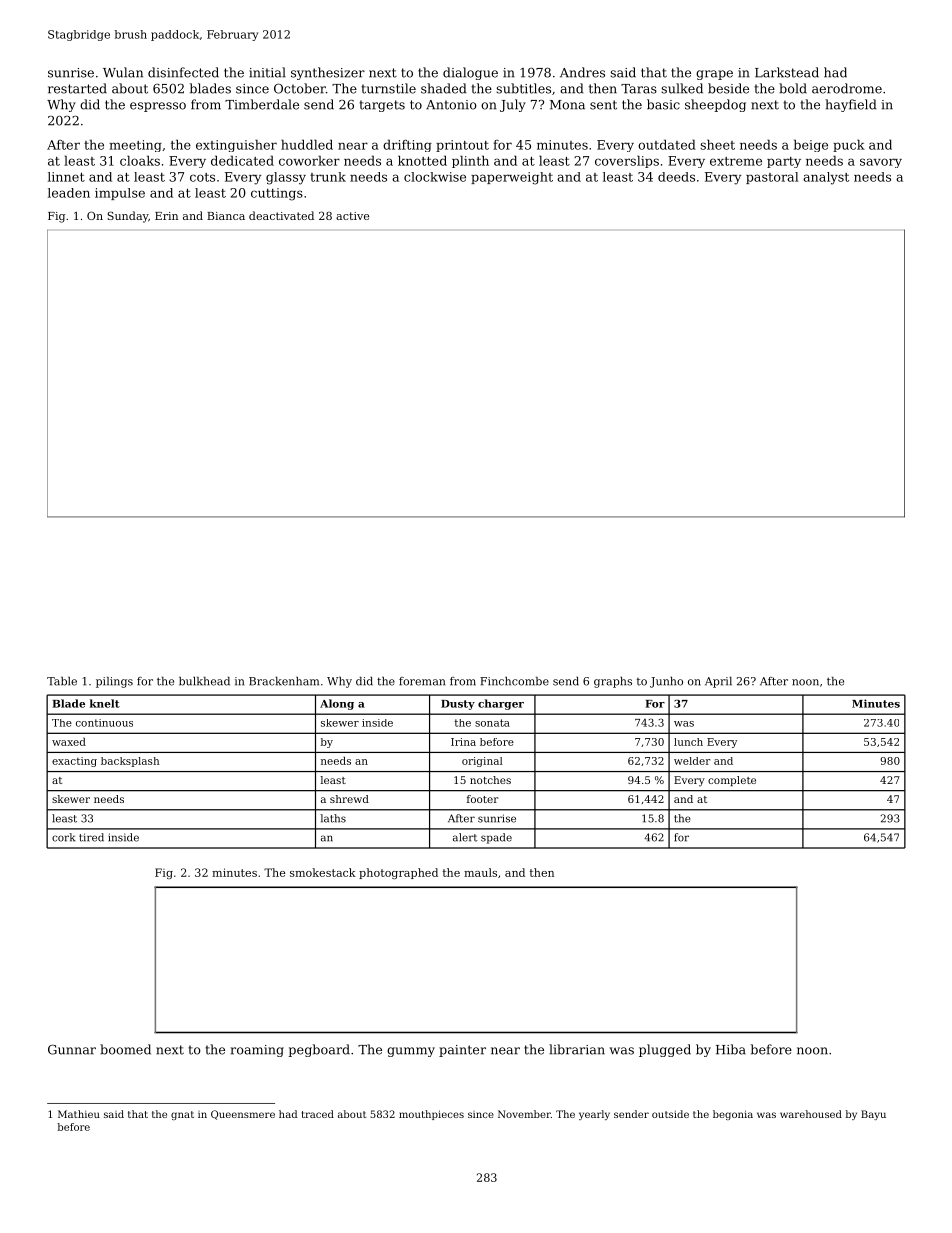 The image size is (952, 1233). Describe the element at coordinates (688, 742) in the screenshot. I see `lunch` at that location.
